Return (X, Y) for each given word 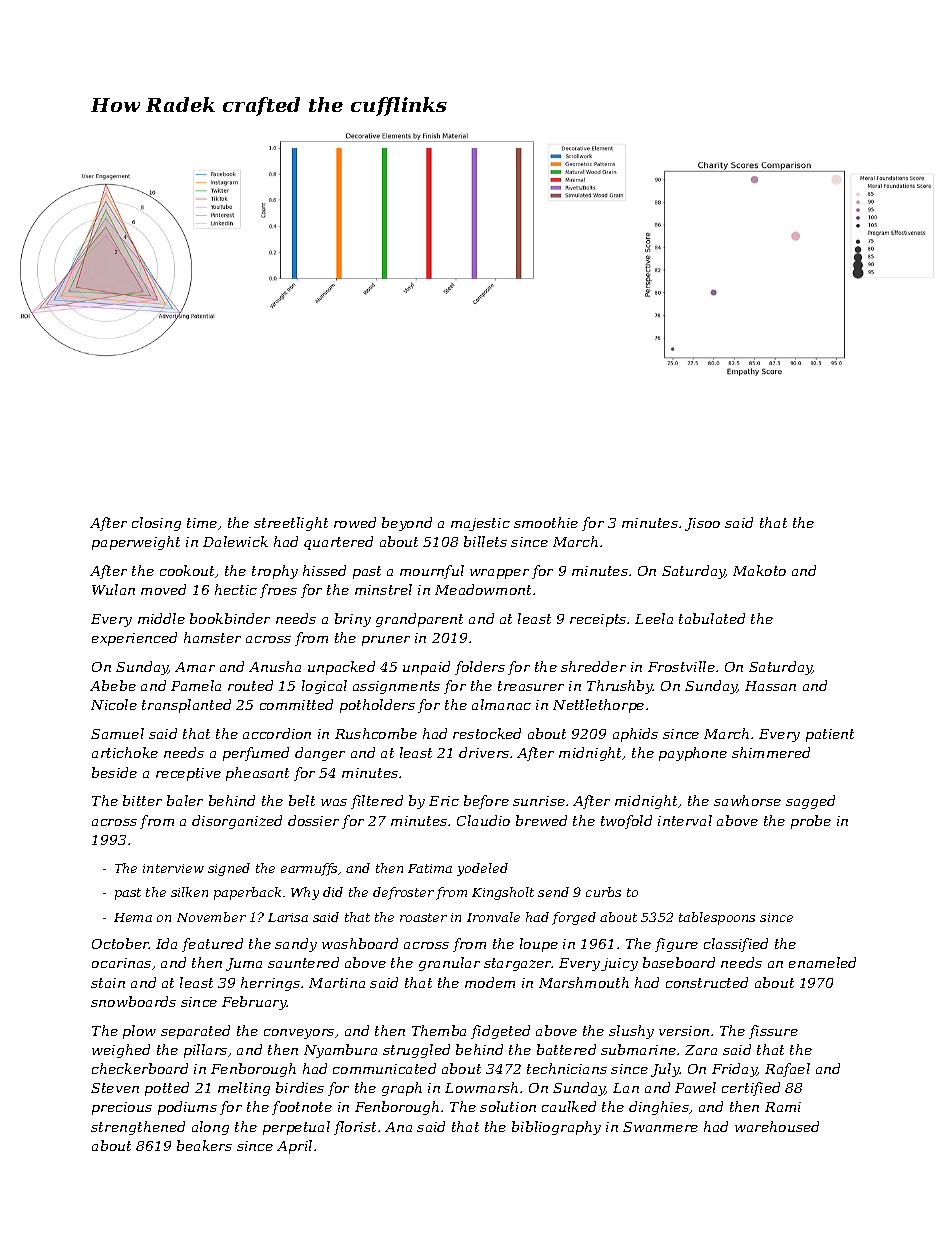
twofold (626, 822)
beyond (407, 524)
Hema (133, 917)
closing (156, 524)
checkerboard (140, 1068)
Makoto (759, 570)
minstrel (383, 589)
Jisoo (702, 524)
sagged (810, 802)
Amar (195, 667)
